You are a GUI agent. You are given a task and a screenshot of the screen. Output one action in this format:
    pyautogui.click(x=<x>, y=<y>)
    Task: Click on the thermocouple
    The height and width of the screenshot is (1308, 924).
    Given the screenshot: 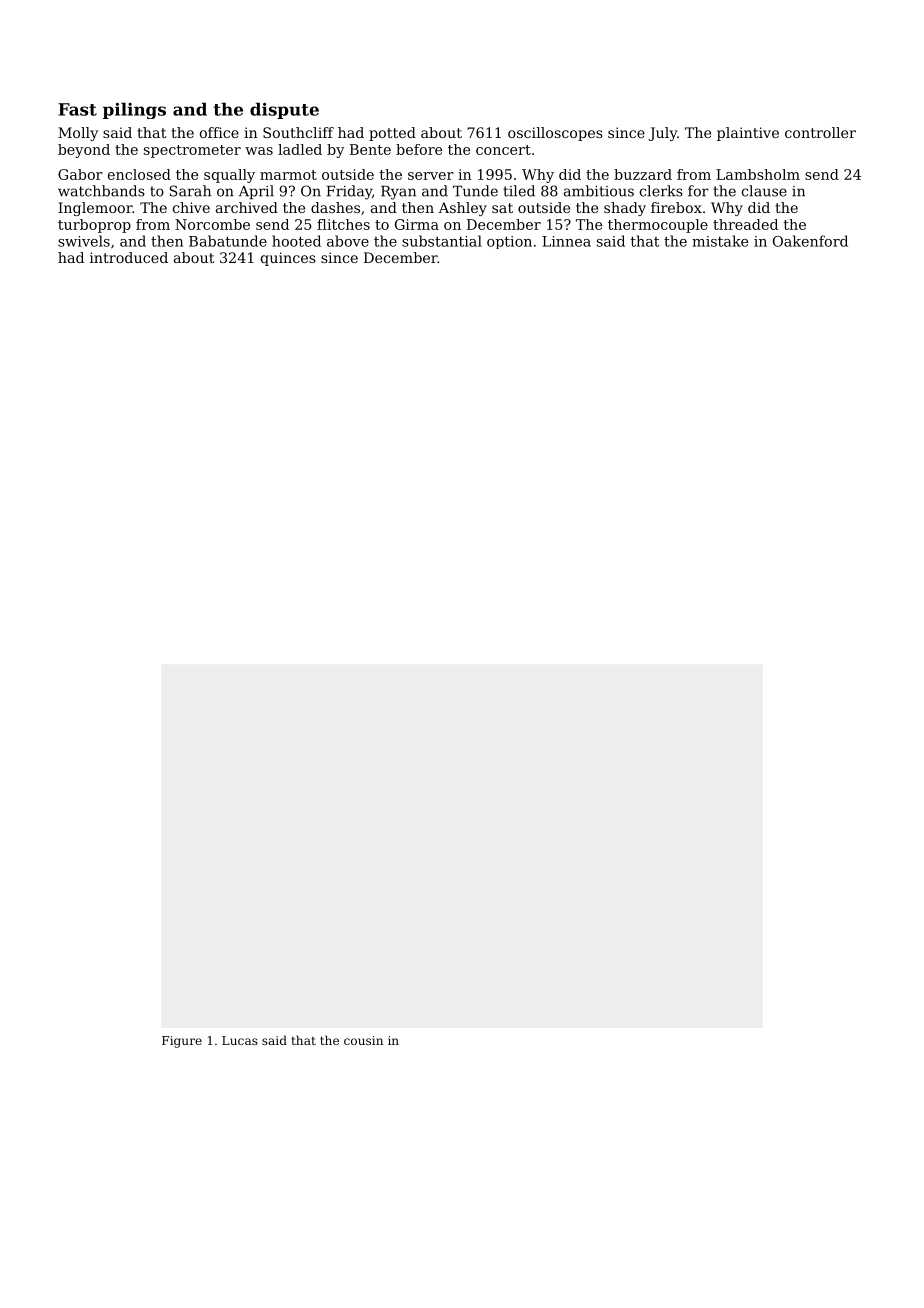 What is the action you would take?
    pyautogui.click(x=658, y=226)
